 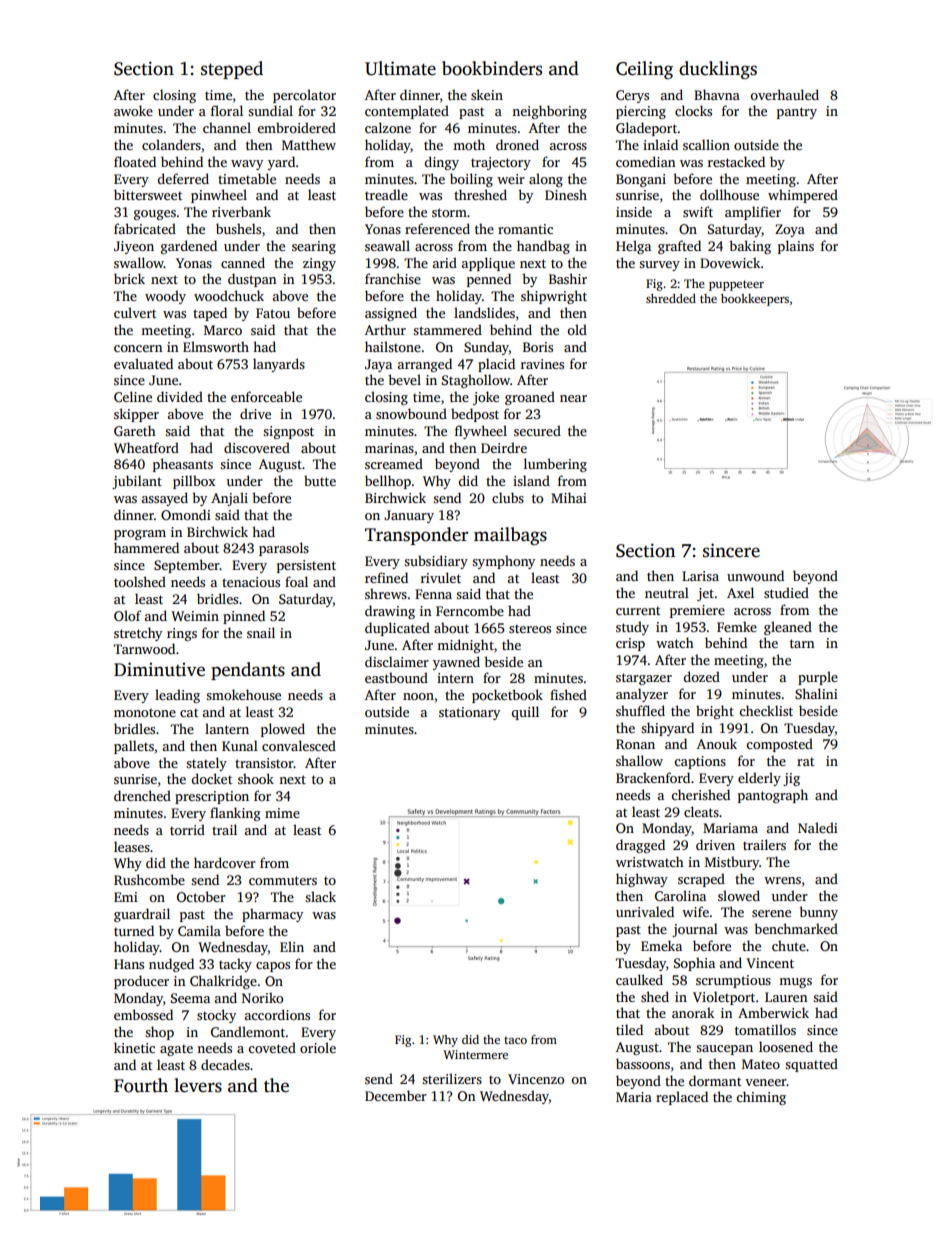 I want to click on replaced, so click(x=682, y=1098).
